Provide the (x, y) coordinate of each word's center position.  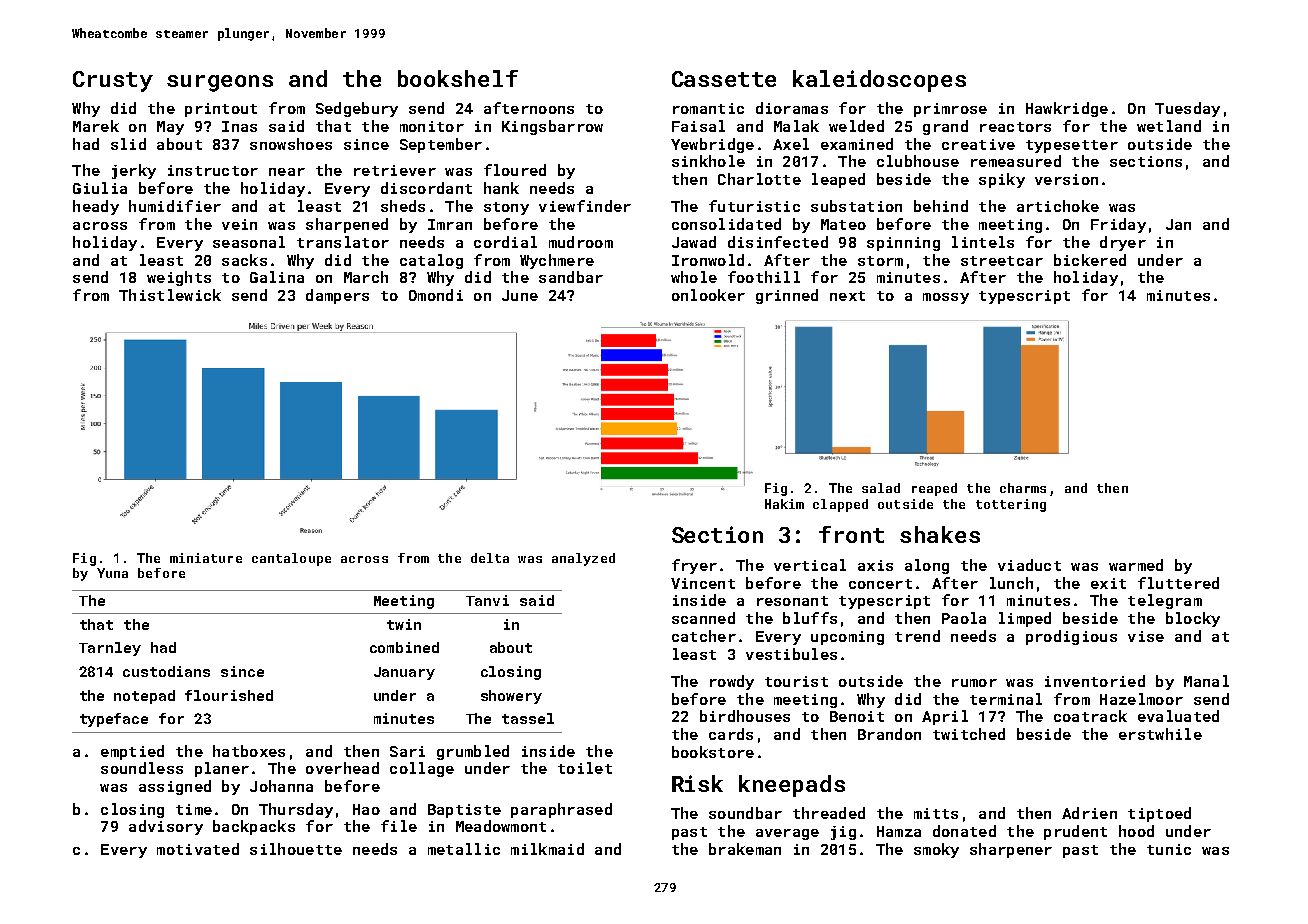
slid (128, 144)
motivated (198, 849)
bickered (1090, 260)
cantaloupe (291, 559)
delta (490, 558)
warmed (1136, 565)
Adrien (1089, 813)
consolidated (726, 224)
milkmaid (547, 849)
